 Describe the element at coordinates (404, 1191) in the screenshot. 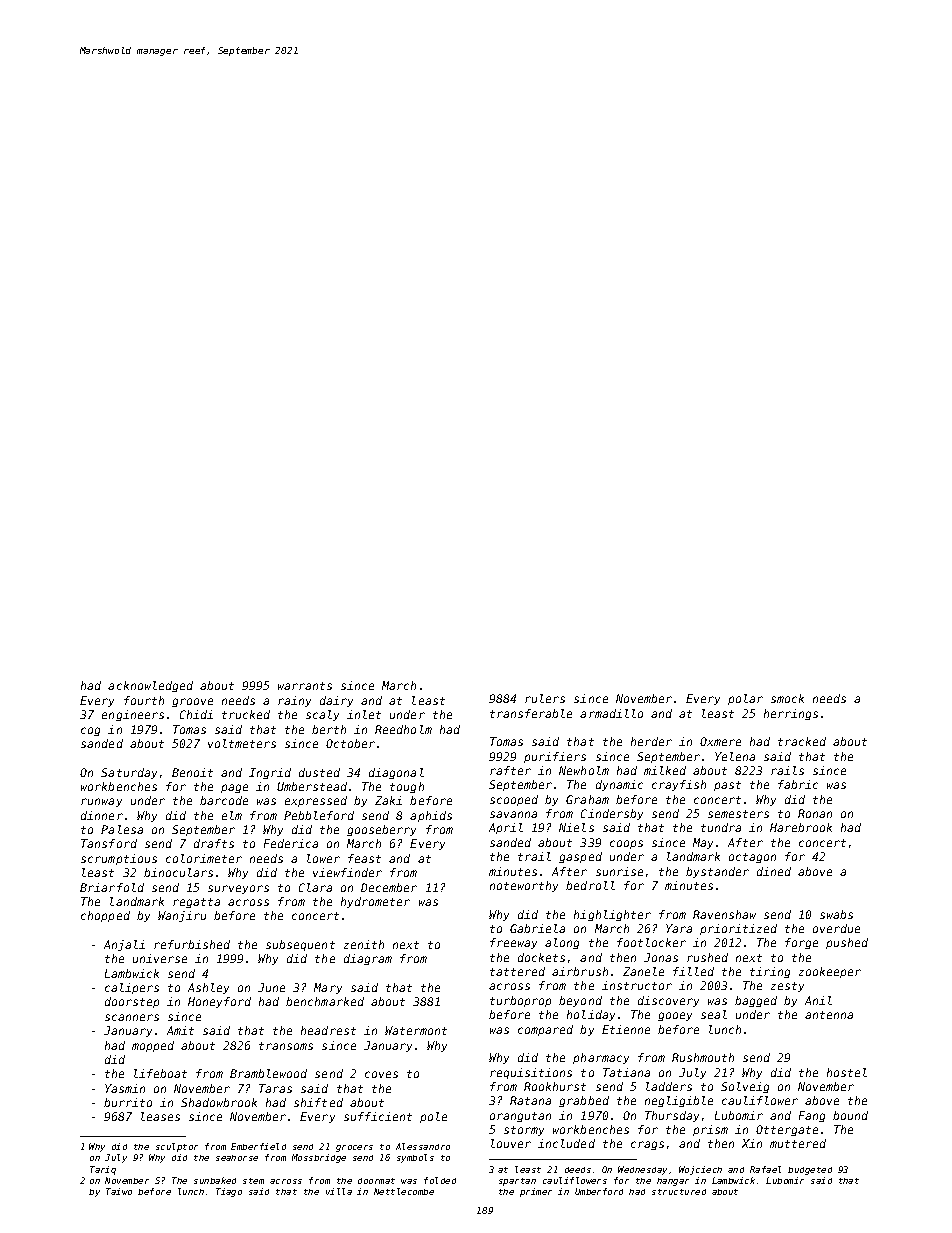

I see `Nettlecombe` at that location.
